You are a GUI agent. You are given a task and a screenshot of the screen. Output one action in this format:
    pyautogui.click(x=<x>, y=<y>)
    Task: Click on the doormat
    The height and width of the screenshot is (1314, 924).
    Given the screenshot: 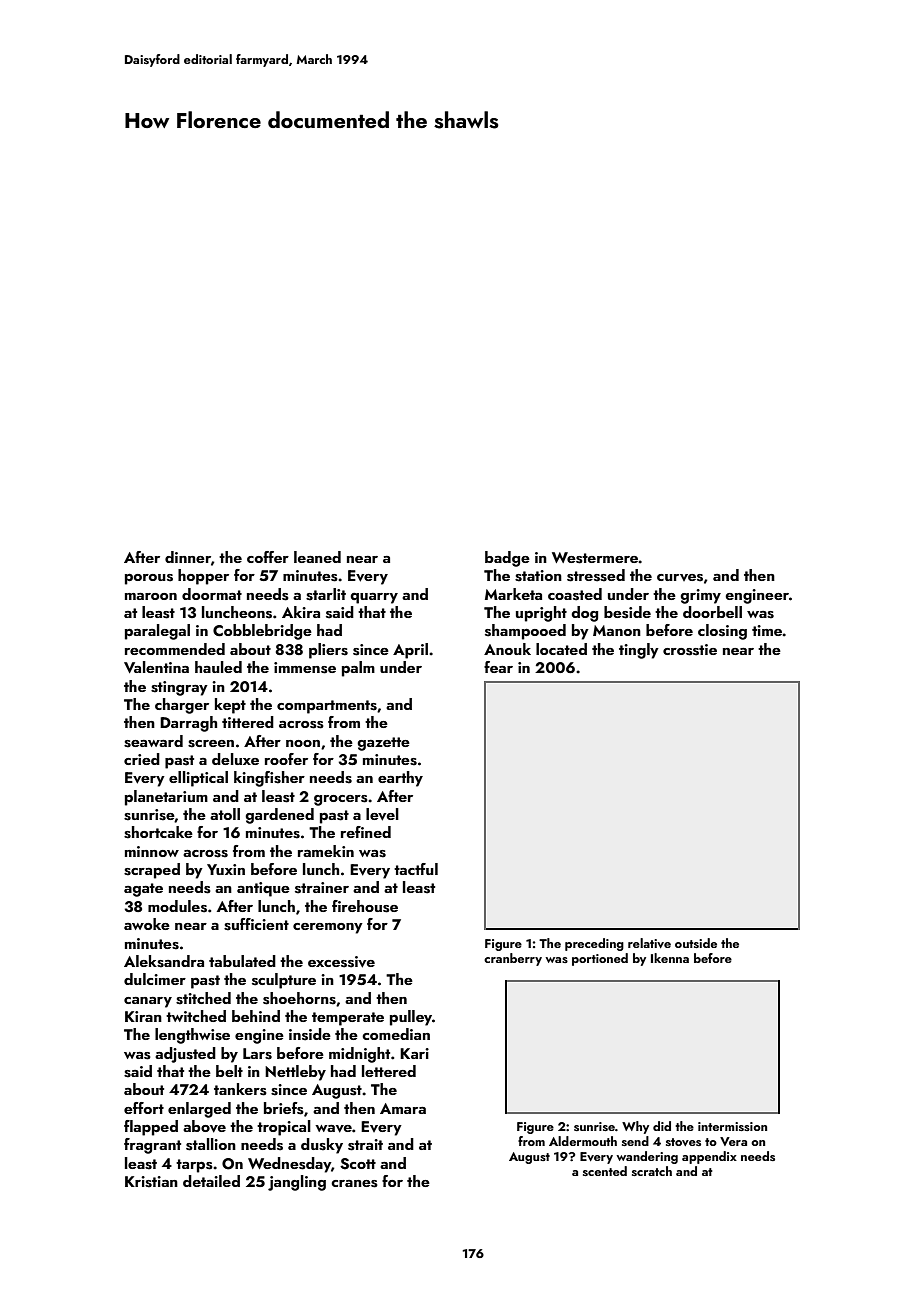 What is the action you would take?
    pyautogui.click(x=212, y=594)
